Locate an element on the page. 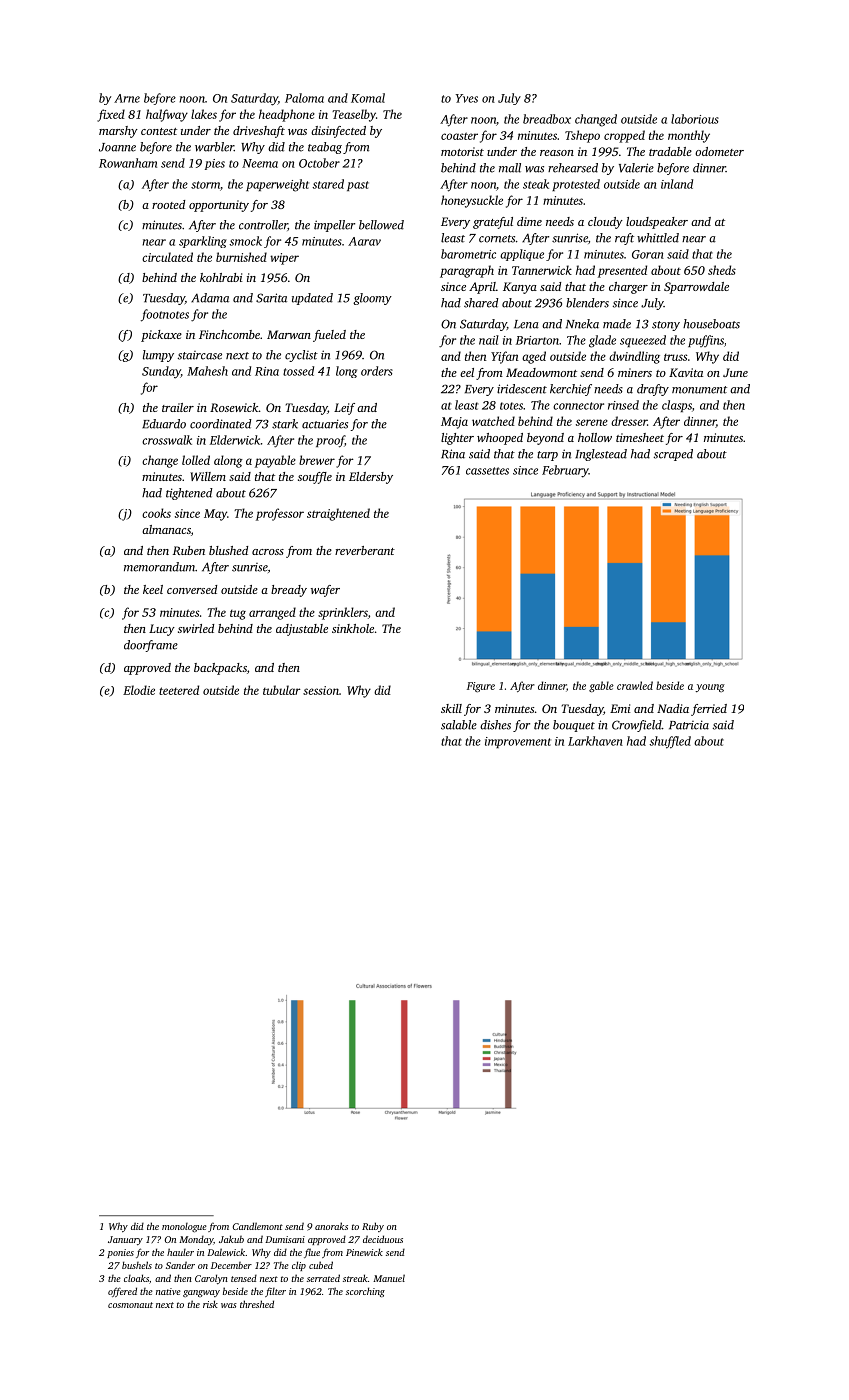 The width and height of the document is (849, 1400). monologue is located at coordinates (184, 1228).
